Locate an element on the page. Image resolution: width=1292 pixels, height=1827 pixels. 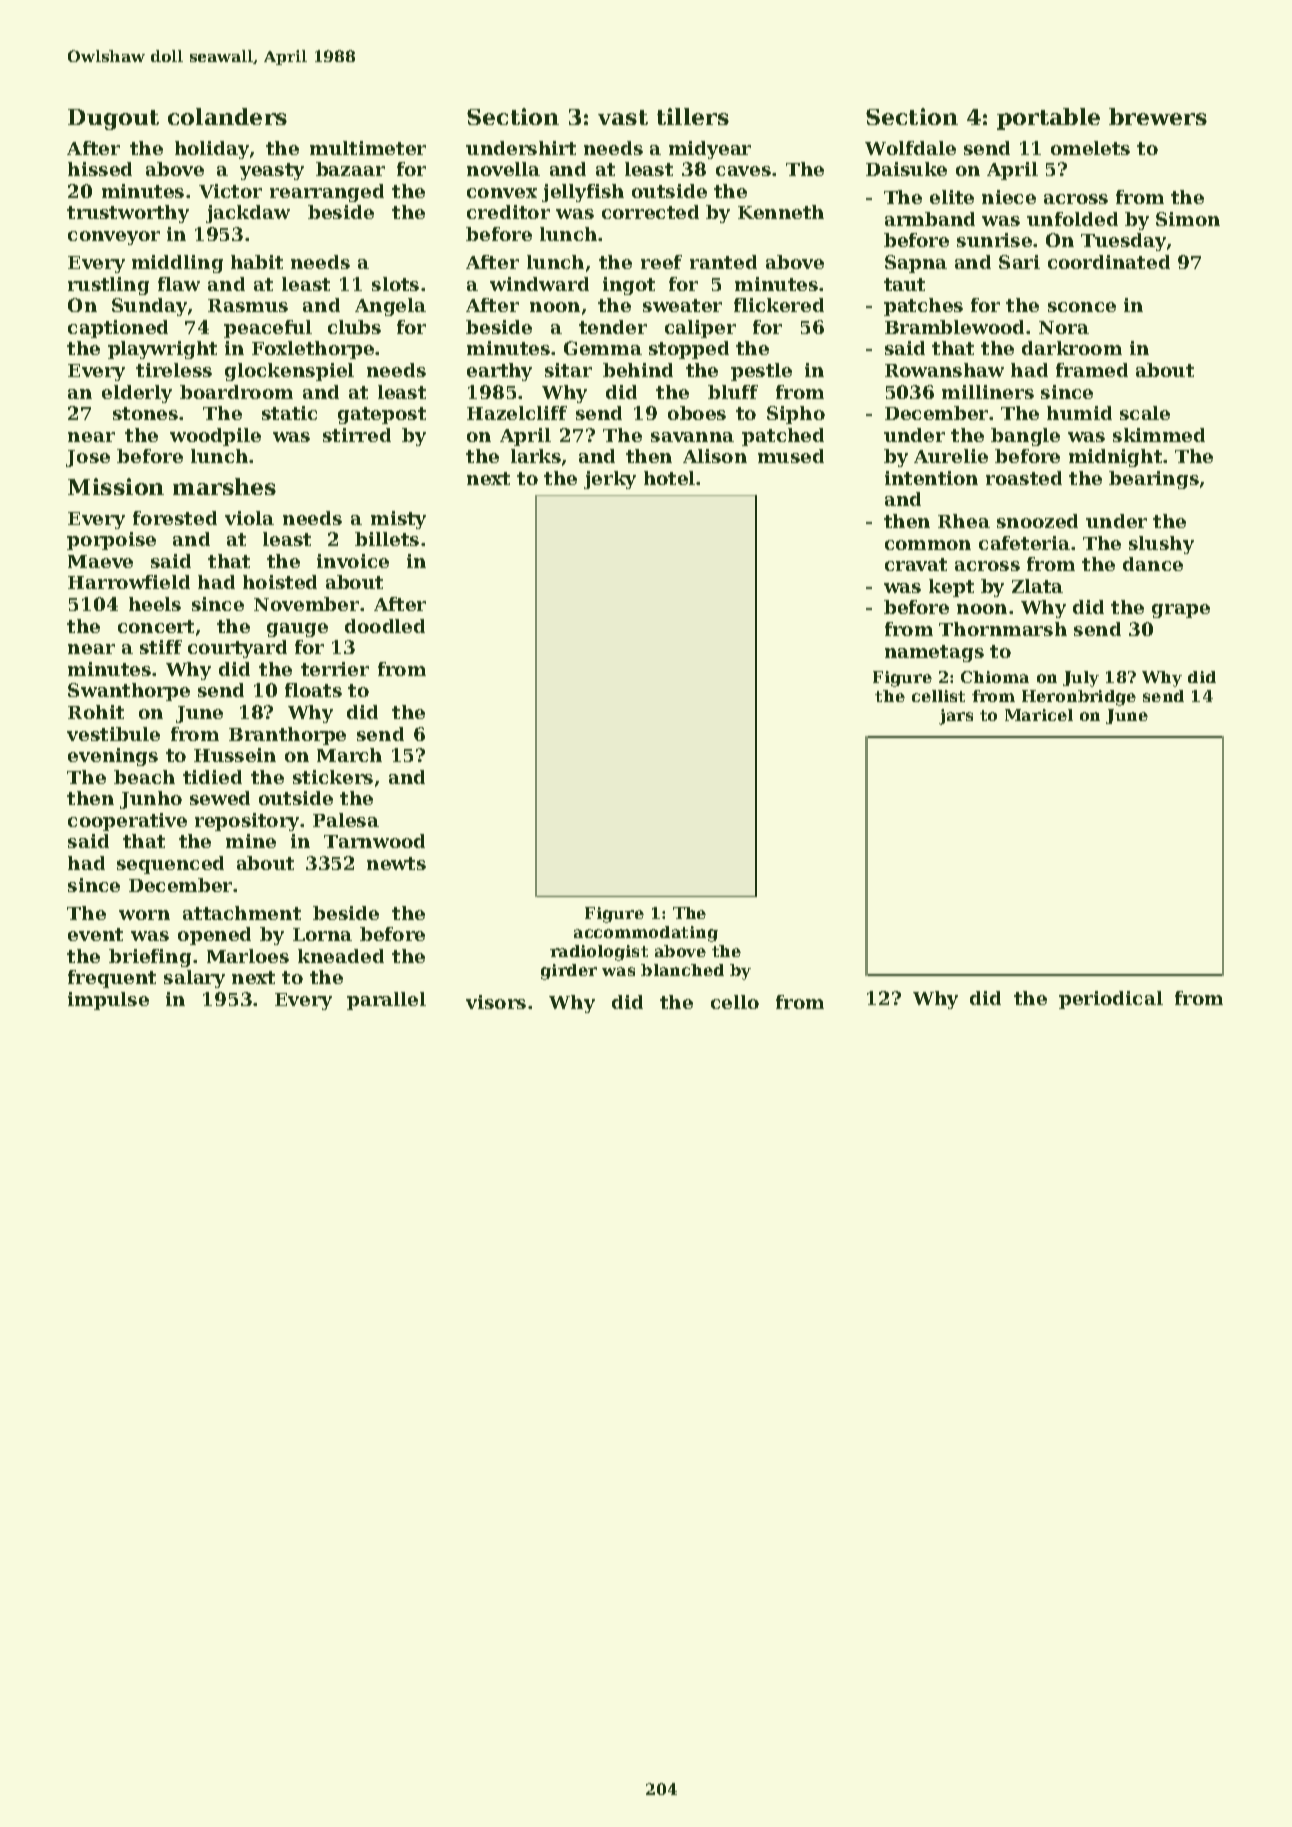
kept is located at coordinates (951, 588).
